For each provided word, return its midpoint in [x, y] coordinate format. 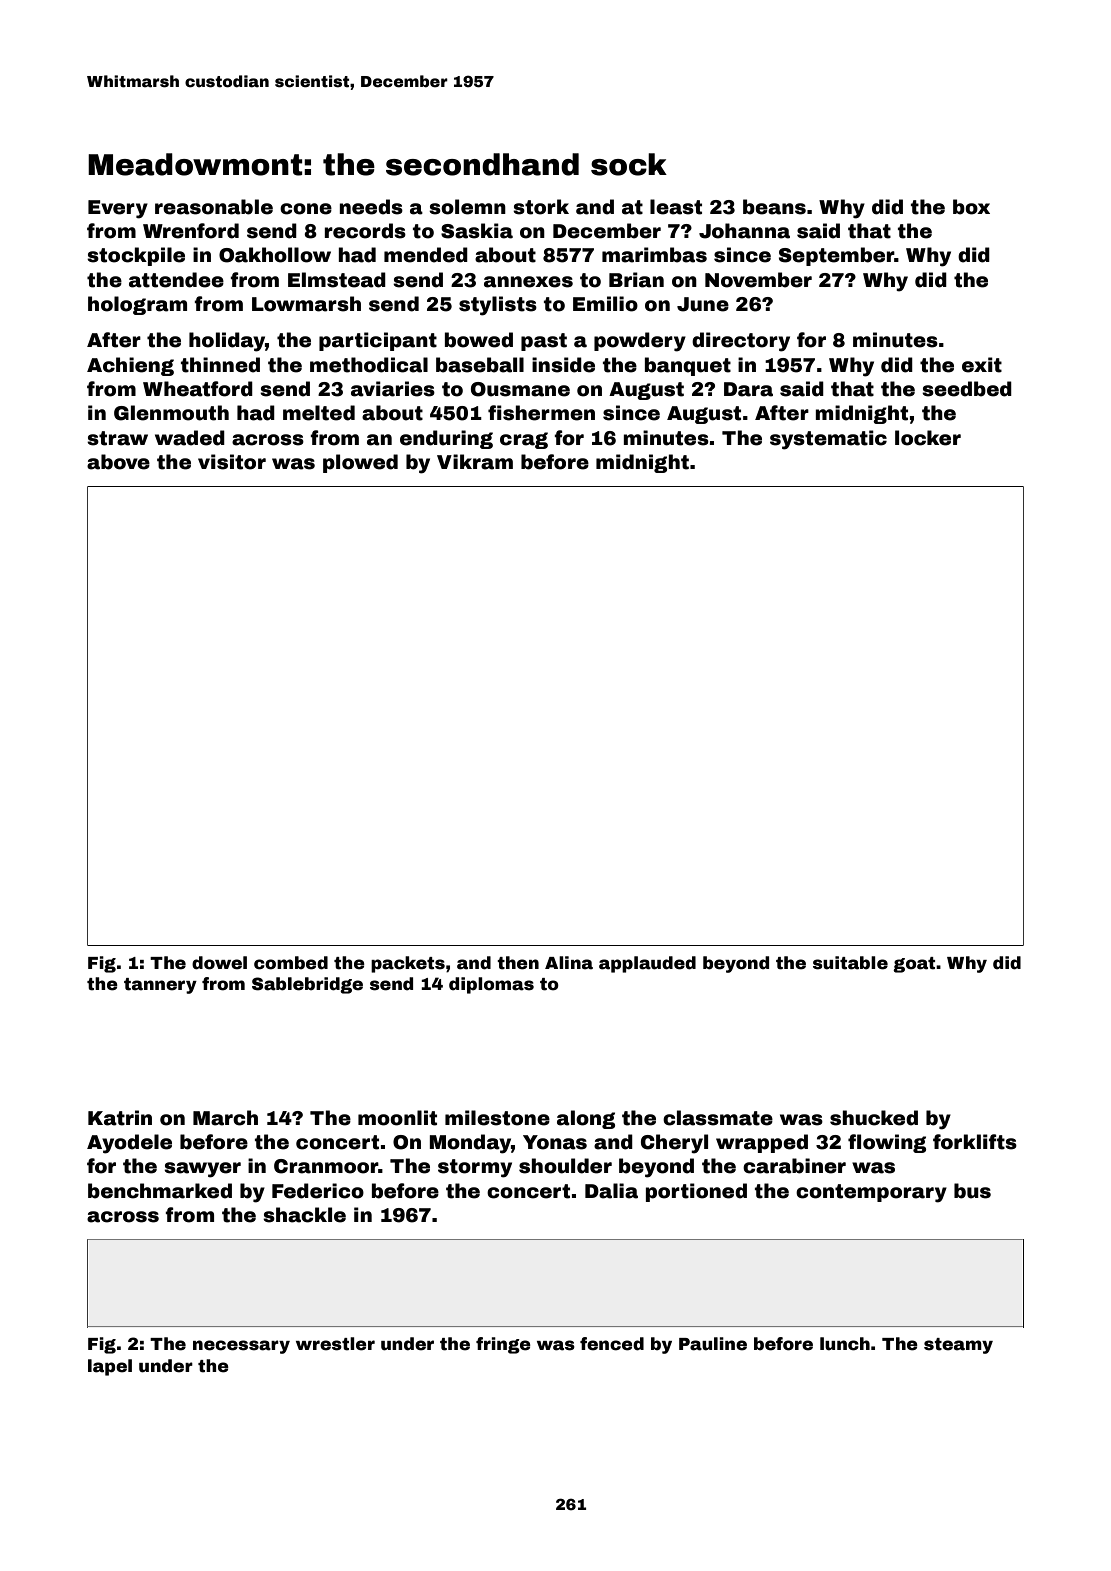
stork [541, 207]
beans [774, 207]
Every [118, 209]
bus [972, 1191]
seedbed [967, 389]
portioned [696, 1192]
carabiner [794, 1166]
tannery [160, 986]
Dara [748, 389]
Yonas [555, 1142]
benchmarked [160, 1191]
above [118, 462]
